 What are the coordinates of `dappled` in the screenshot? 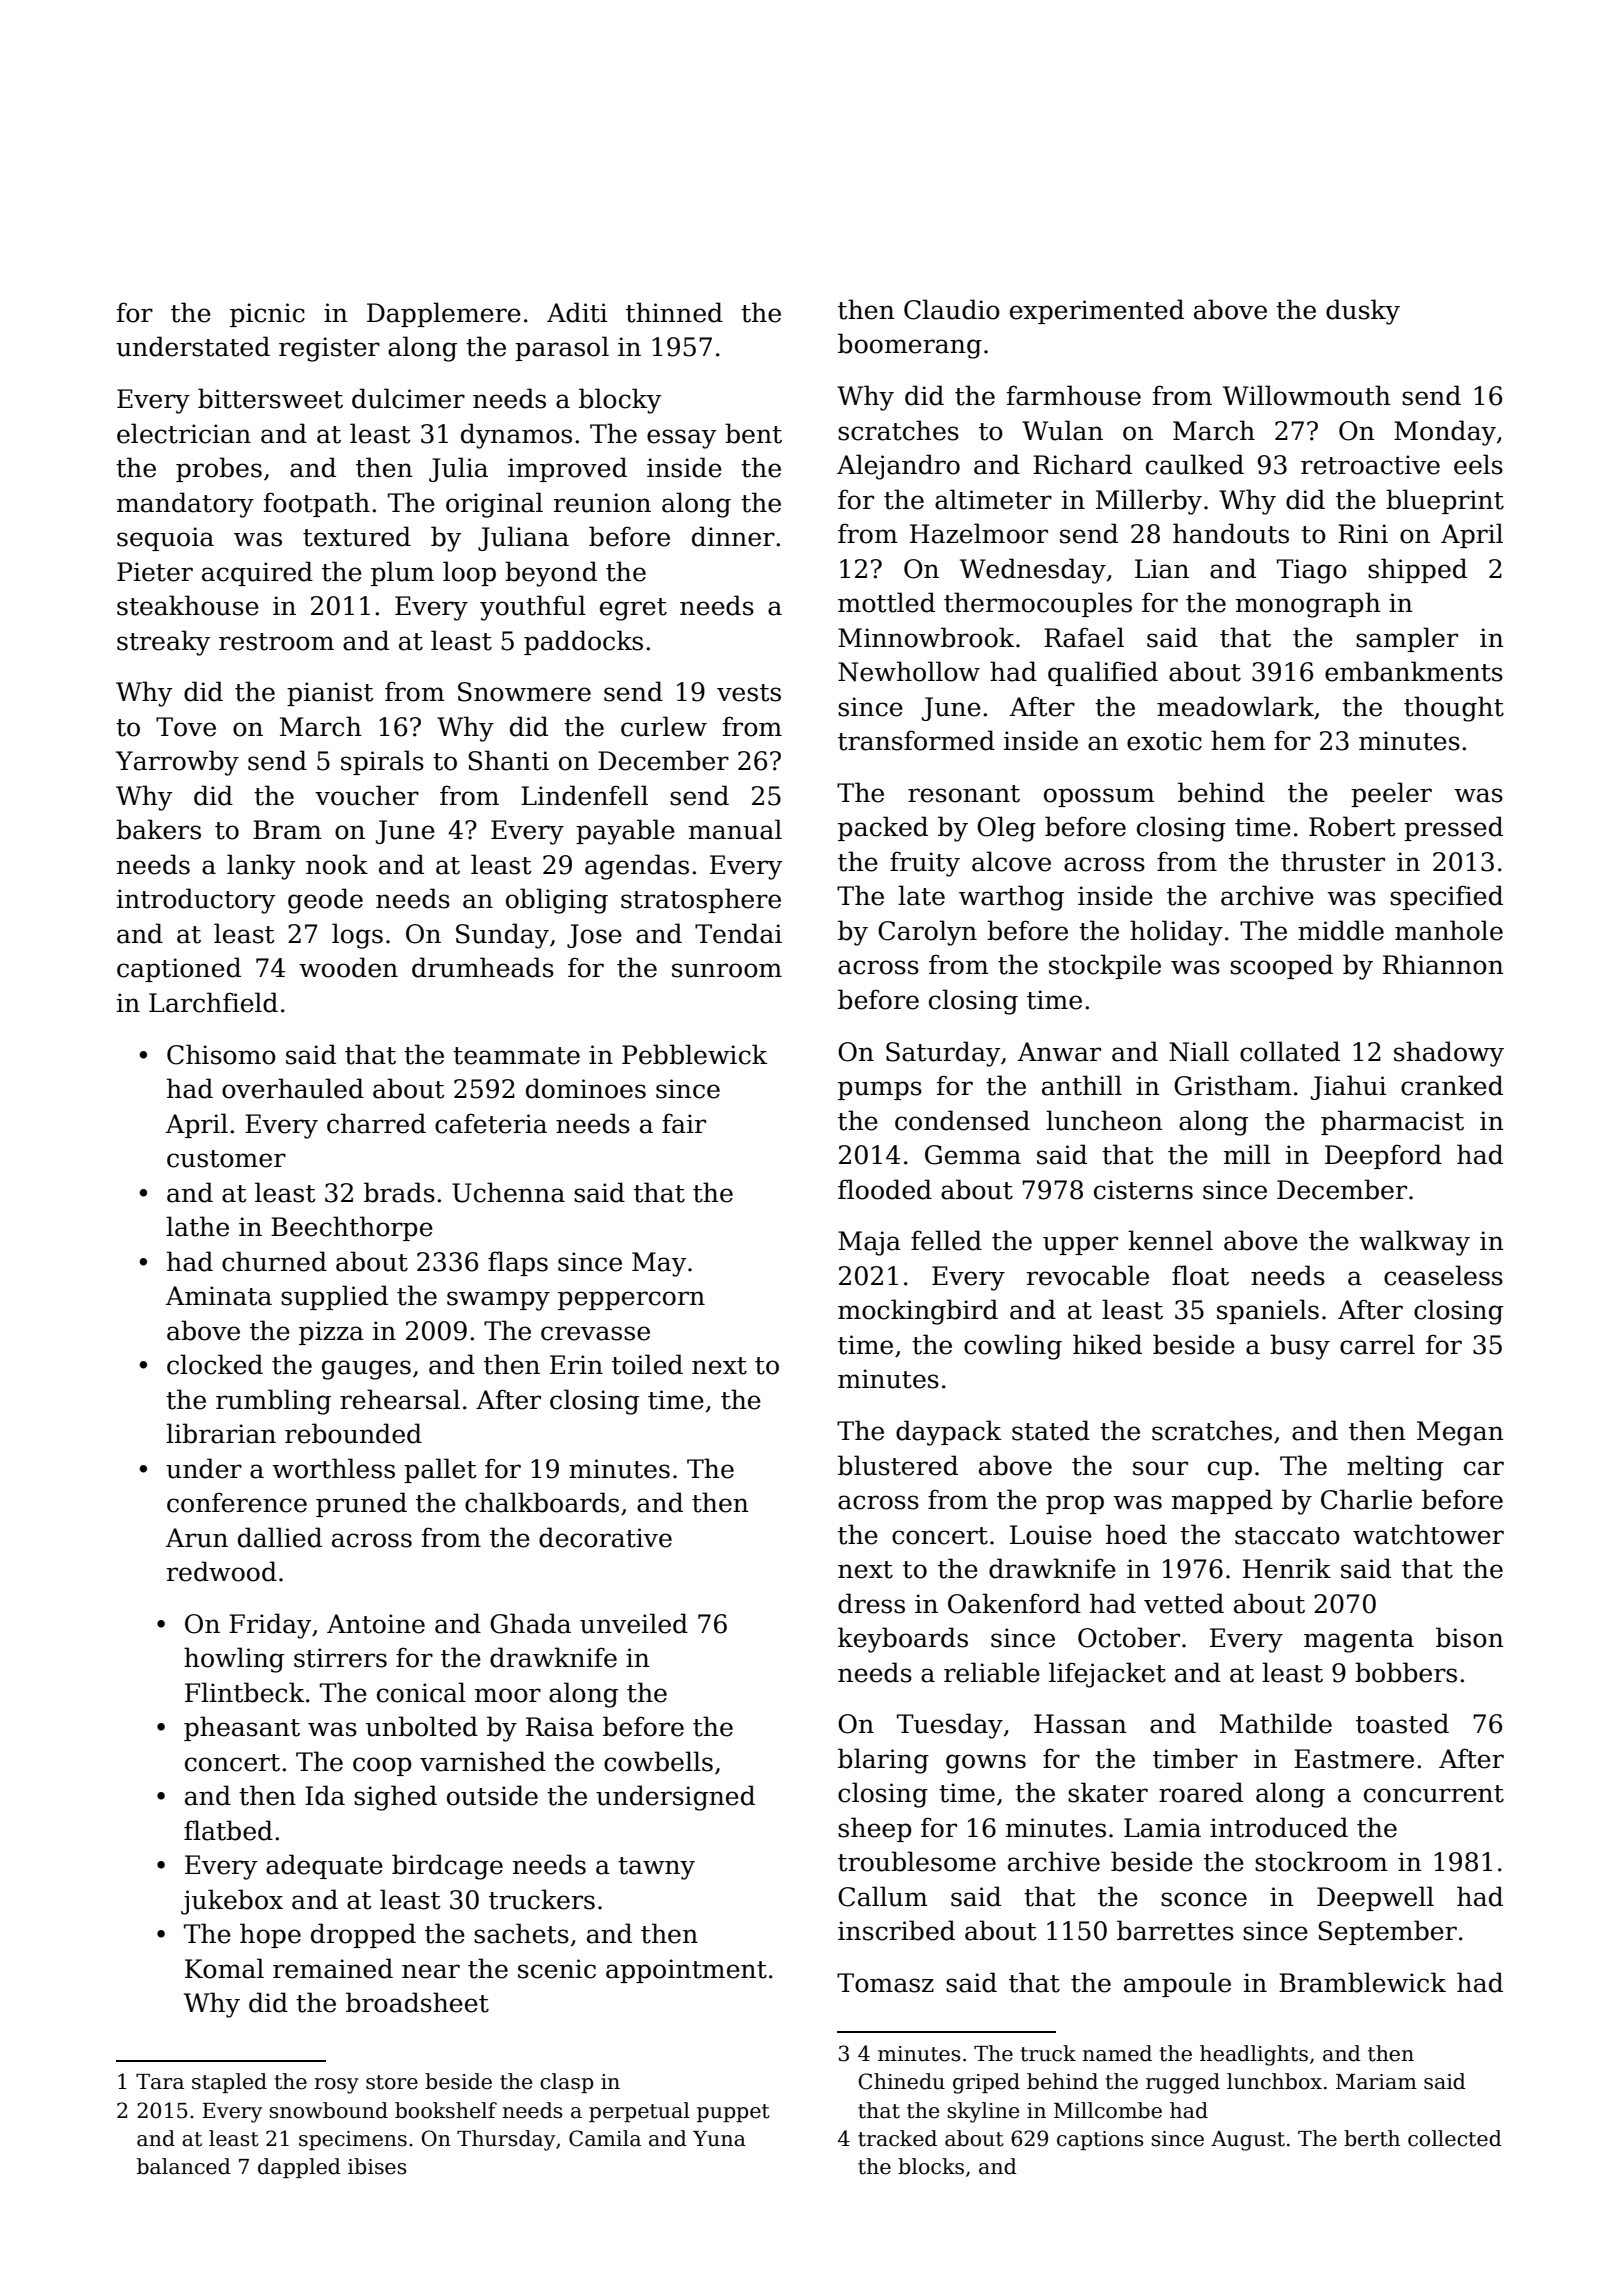 It's located at (299, 2168).
